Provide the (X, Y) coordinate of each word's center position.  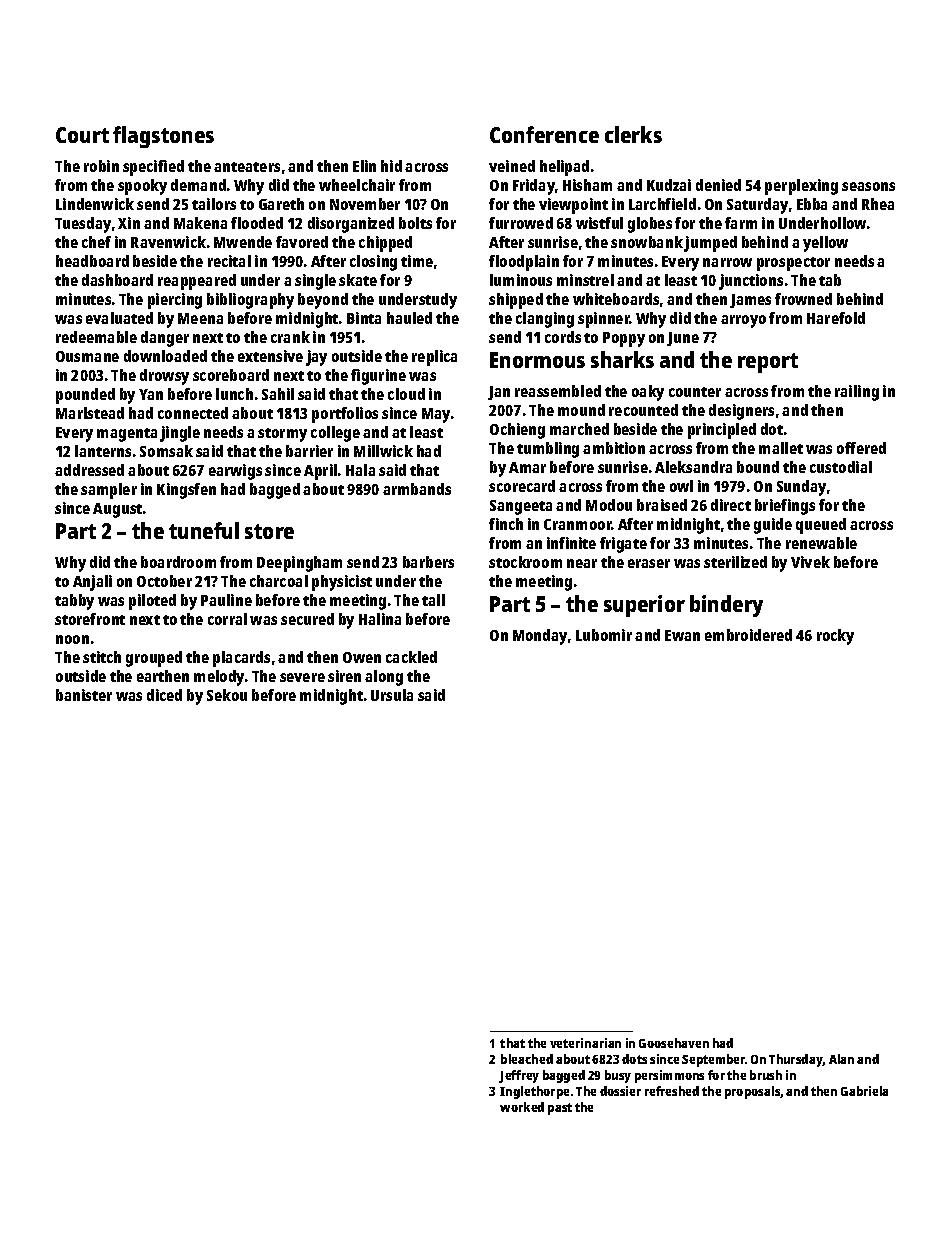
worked (522, 1107)
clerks (633, 134)
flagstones (163, 137)
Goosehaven (674, 1043)
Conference (544, 134)
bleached (527, 1059)
